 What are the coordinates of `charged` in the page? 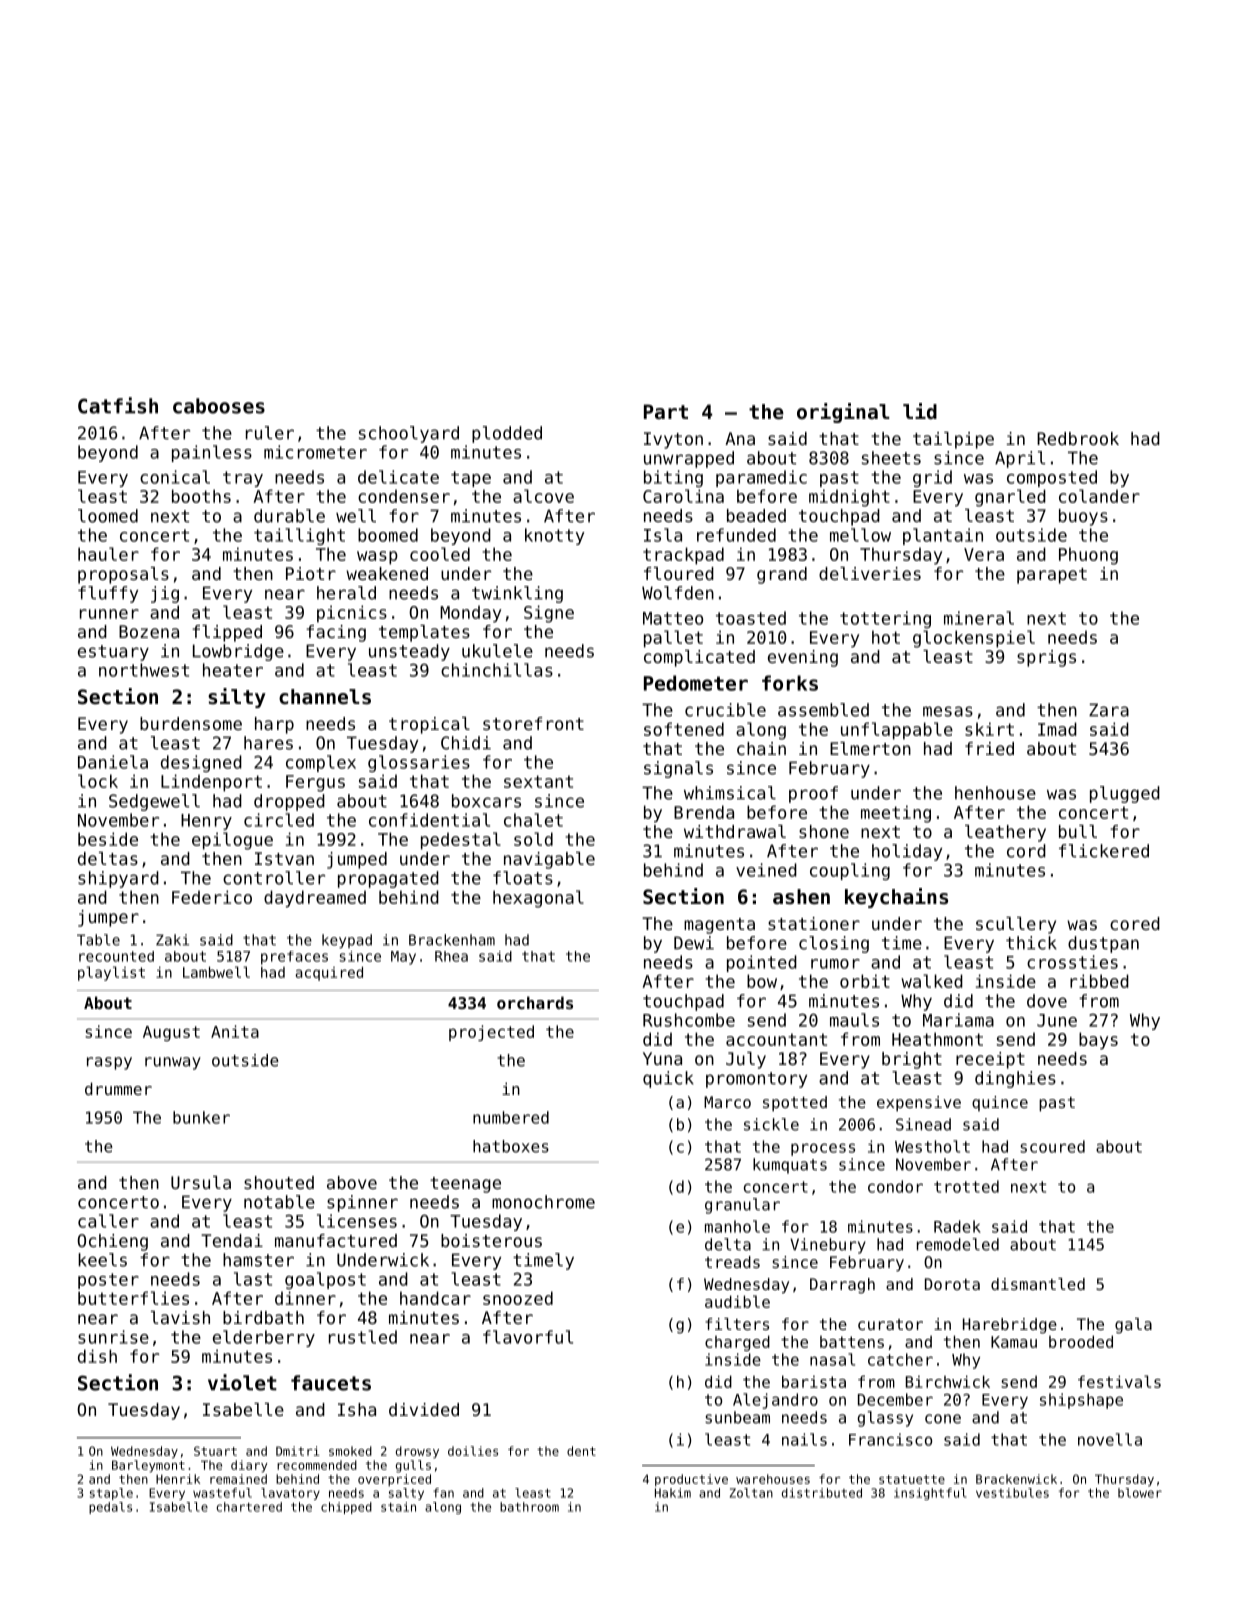 It's located at (737, 1343).
